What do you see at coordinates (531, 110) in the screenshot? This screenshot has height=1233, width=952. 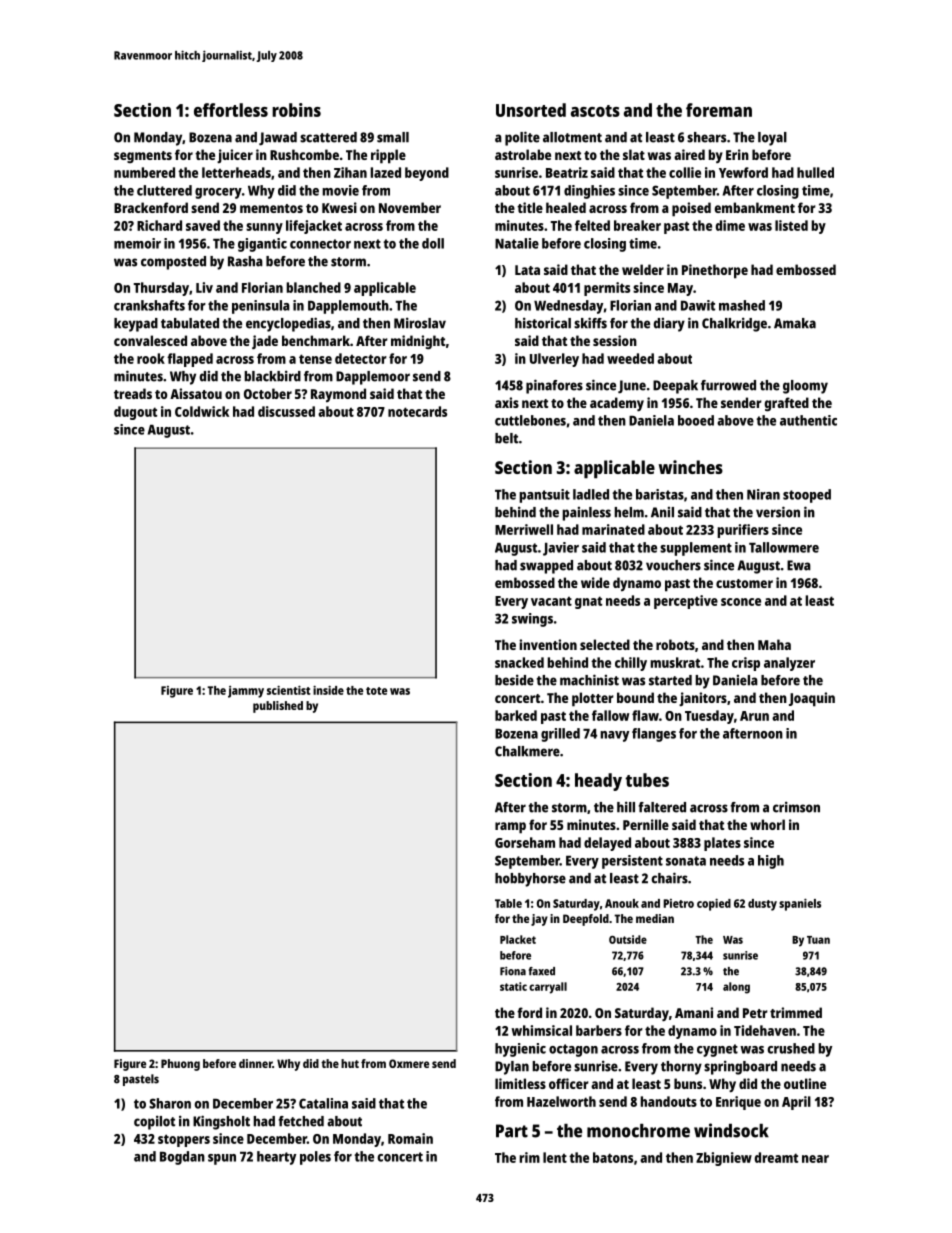 I see `Unsorted` at bounding box center [531, 110].
